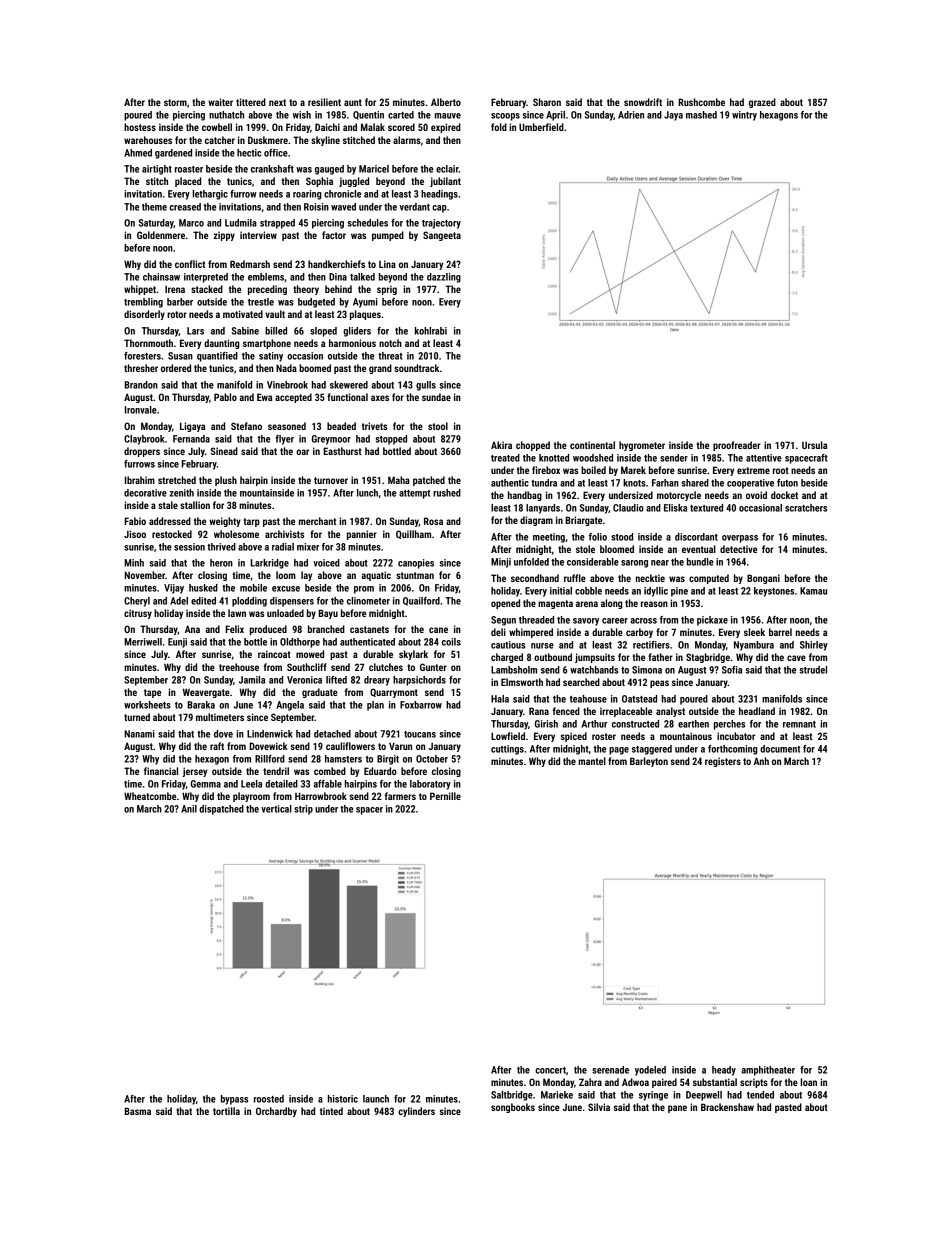 The width and height of the screenshot is (952, 1233). I want to click on skewered, so click(349, 385).
